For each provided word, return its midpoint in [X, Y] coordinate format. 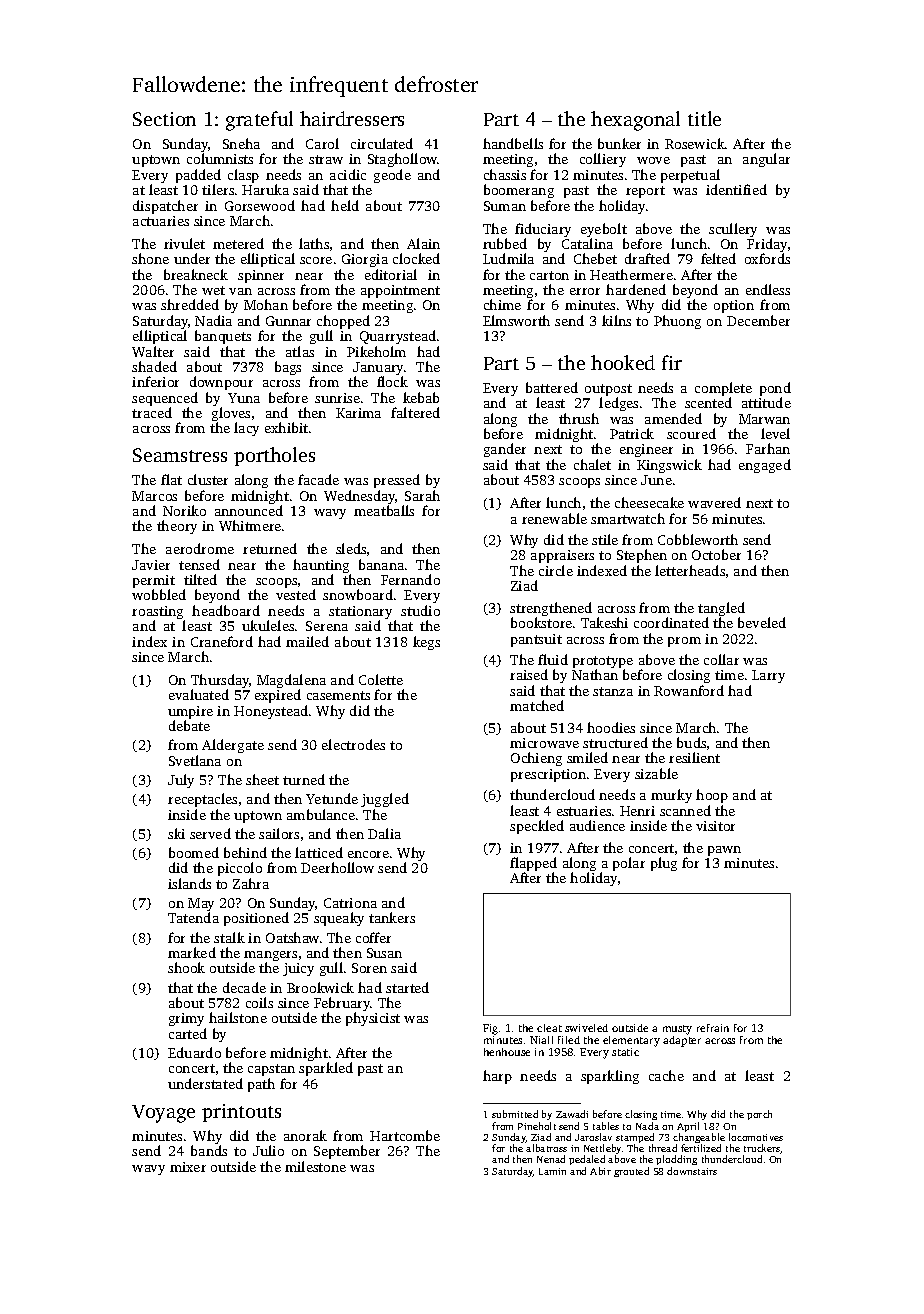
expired [278, 696]
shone [150, 258]
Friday [767, 246]
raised [529, 674]
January [378, 369]
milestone [315, 1166]
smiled [587, 757]
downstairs [692, 1171]
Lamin [552, 1171]
